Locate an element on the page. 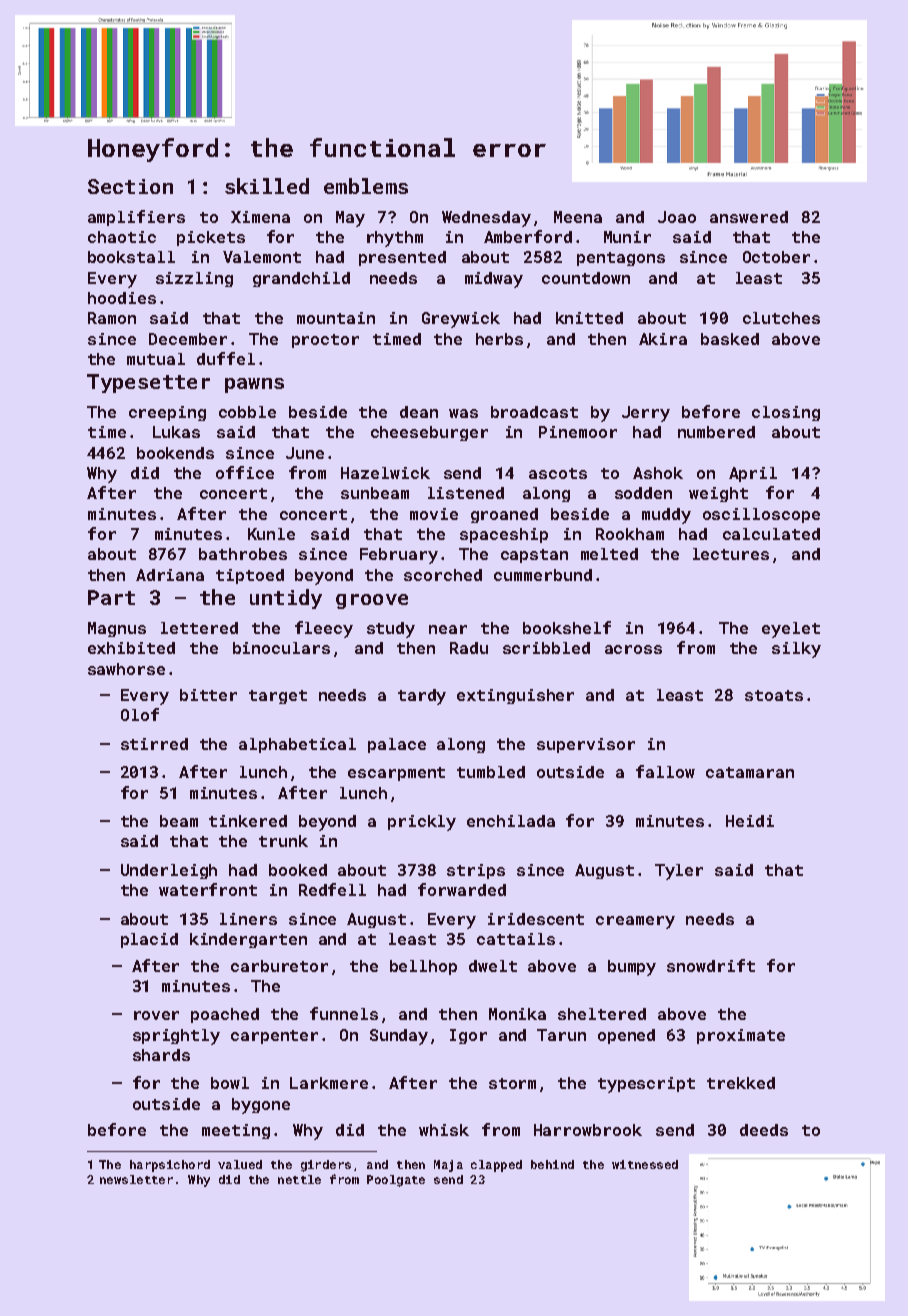 This image has width=908, height=1316. answered is located at coordinates (749, 217).
